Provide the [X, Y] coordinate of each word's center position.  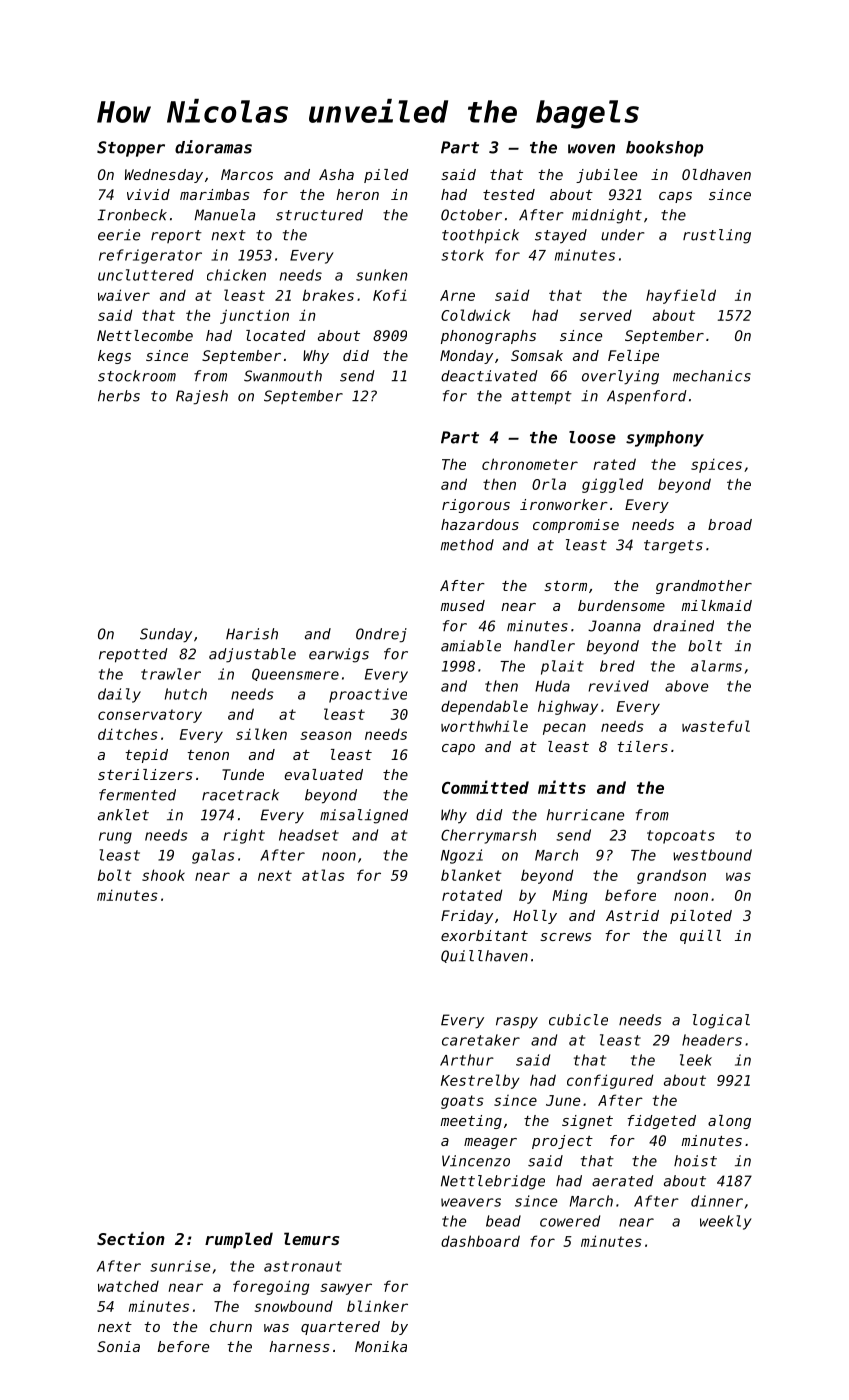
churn [231, 1326]
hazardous [480, 524]
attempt [541, 398]
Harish [252, 634]
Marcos [247, 174]
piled [386, 176]
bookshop [664, 149]
